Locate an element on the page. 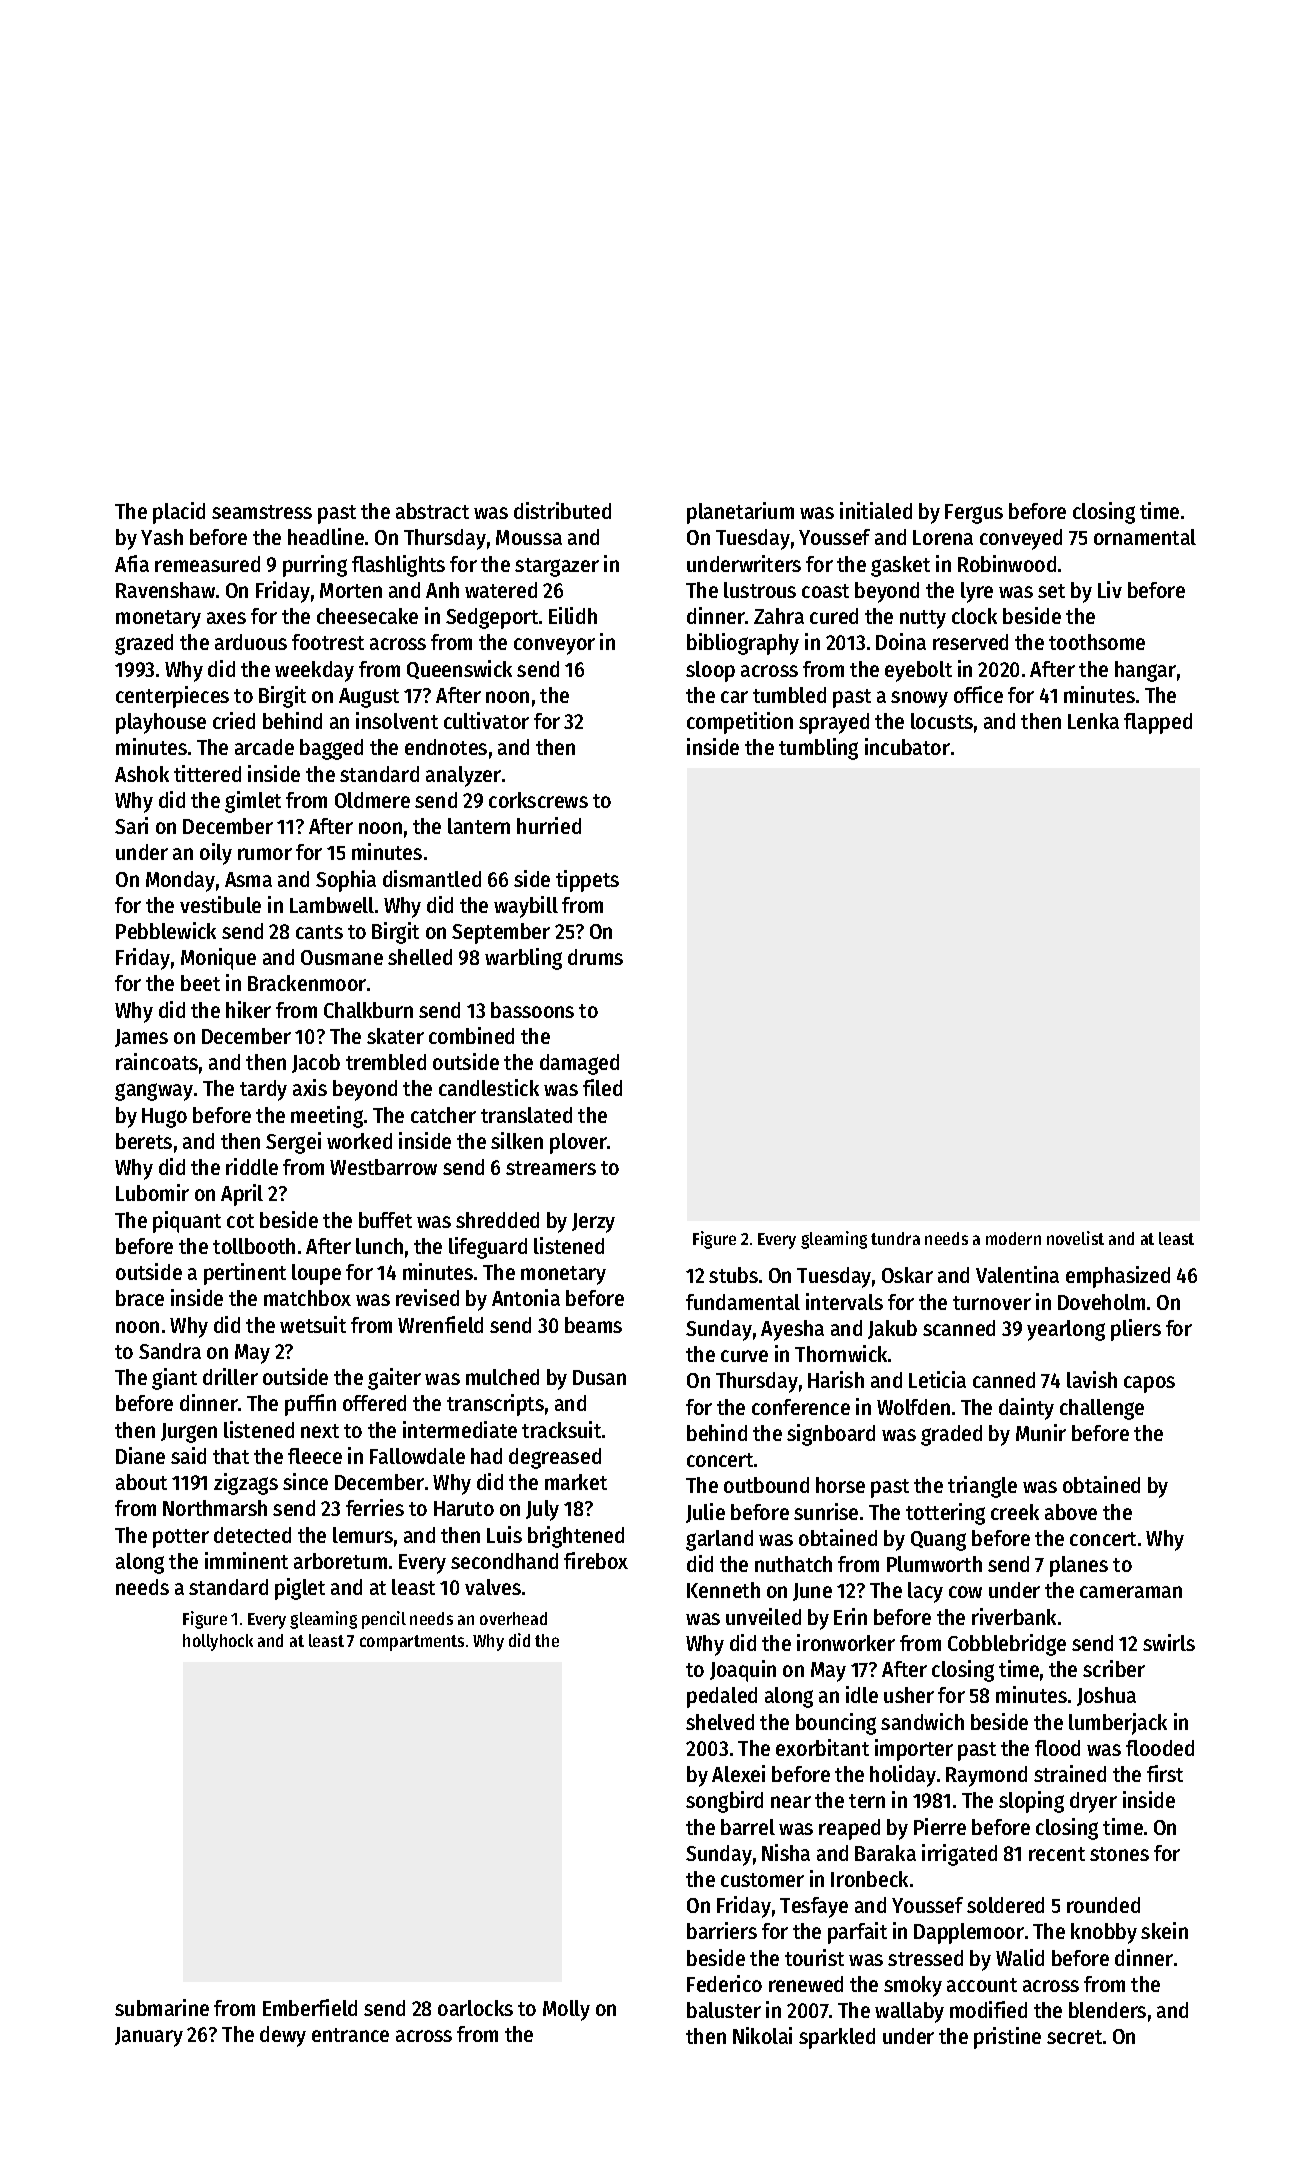 The height and width of the page is (2168, 1316). flapped is located at coordinates (1158, 723).
